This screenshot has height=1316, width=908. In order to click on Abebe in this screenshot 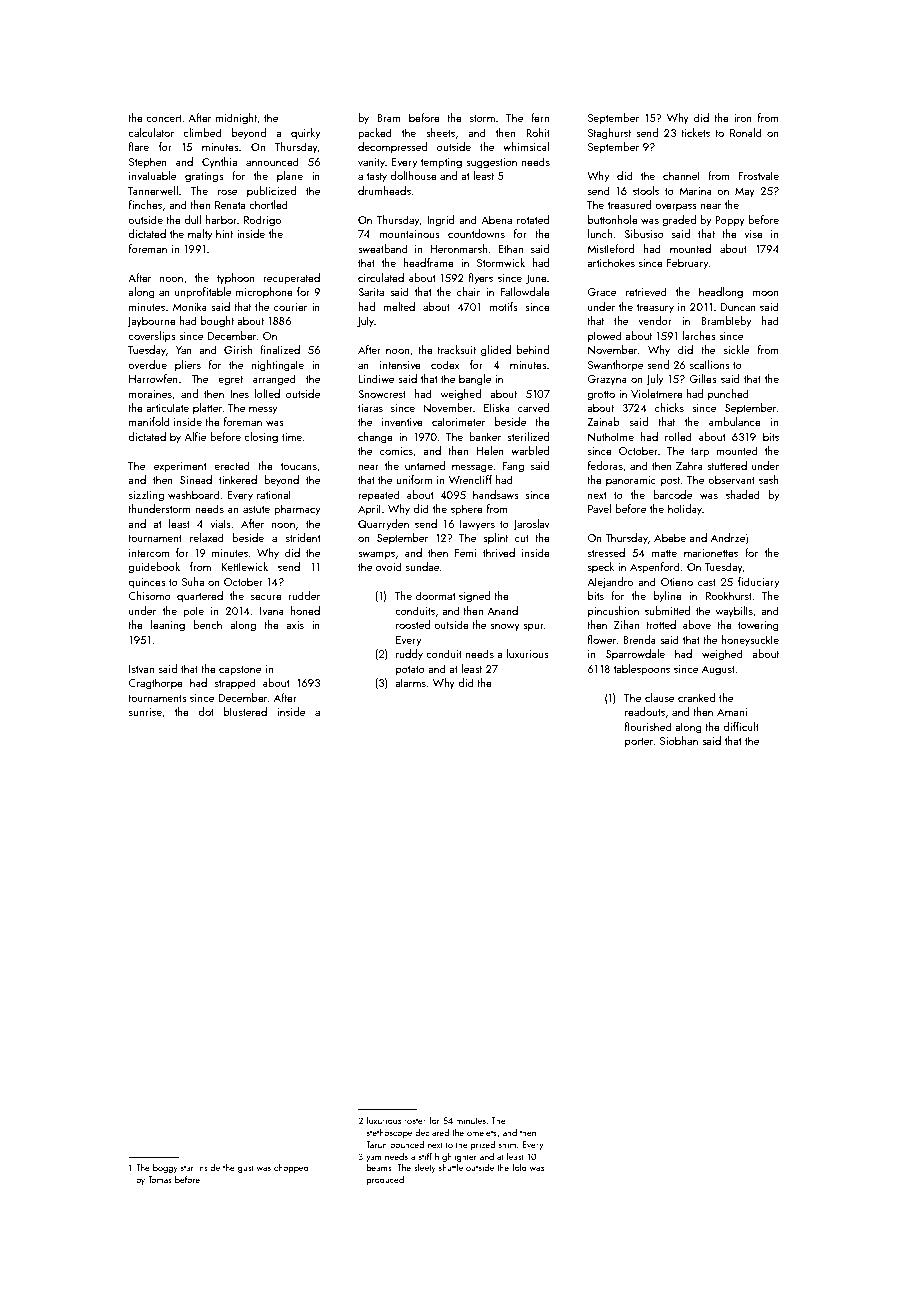, I will do `click(670, 537)`.
